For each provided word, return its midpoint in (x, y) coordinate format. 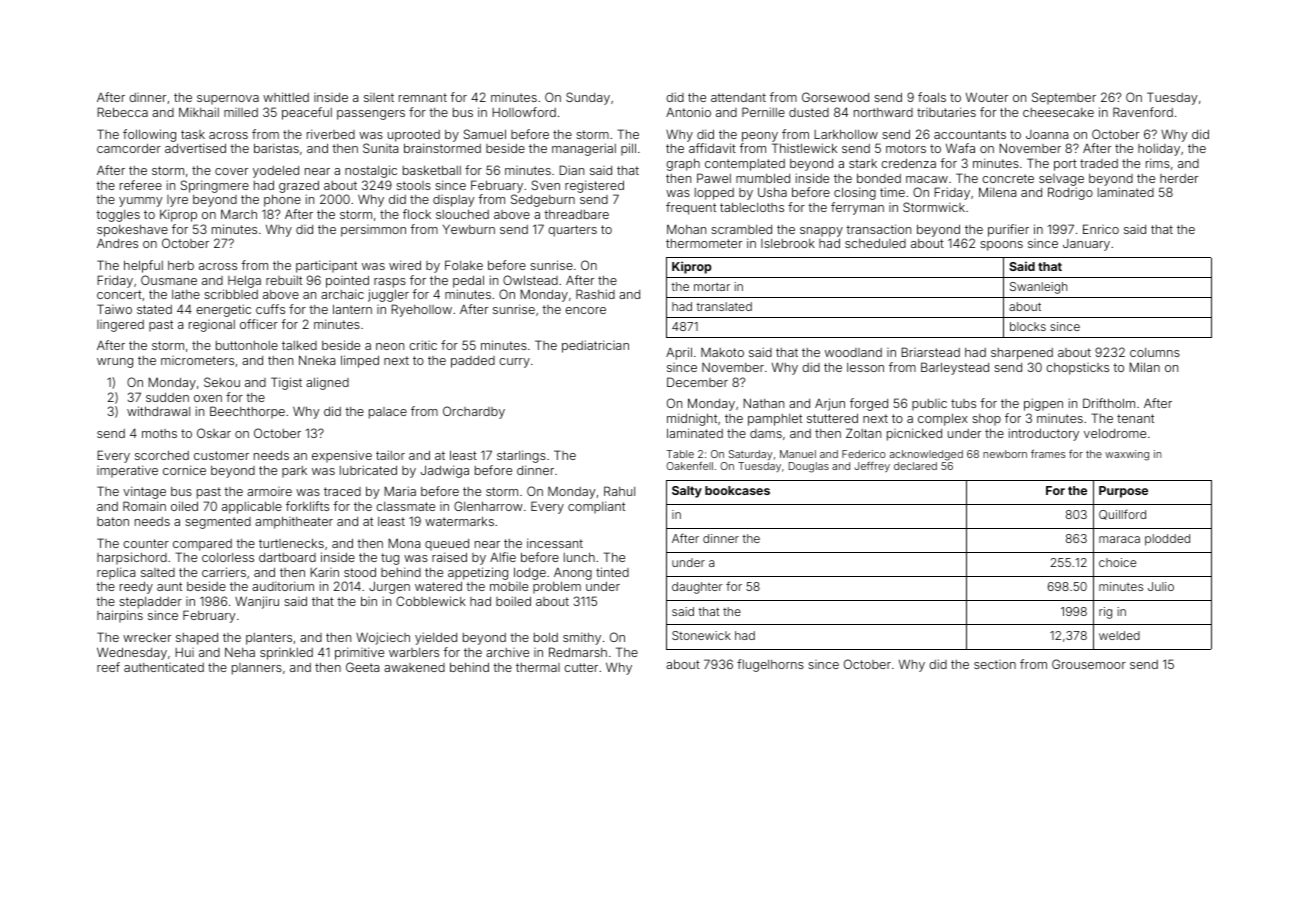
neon (390, 346)
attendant (738, 97)
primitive (359, 653)
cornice (184, 470)
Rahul (619, 491)
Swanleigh (1038, 288)
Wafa (960, 148)
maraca (1119, 539)
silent (379, 97)
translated (724, 306)
